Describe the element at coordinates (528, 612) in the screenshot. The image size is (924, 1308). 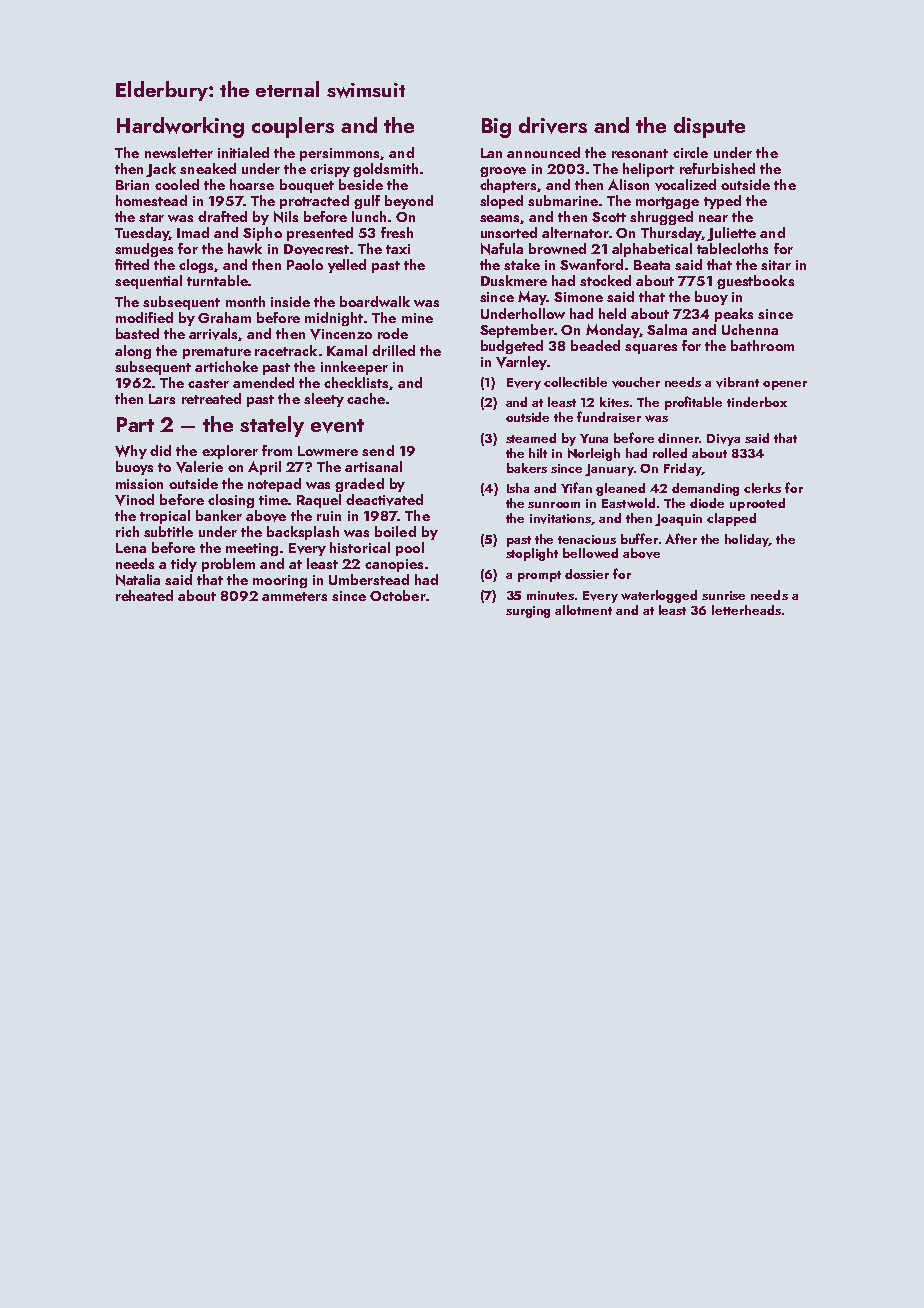
I see `surging` at that location.
